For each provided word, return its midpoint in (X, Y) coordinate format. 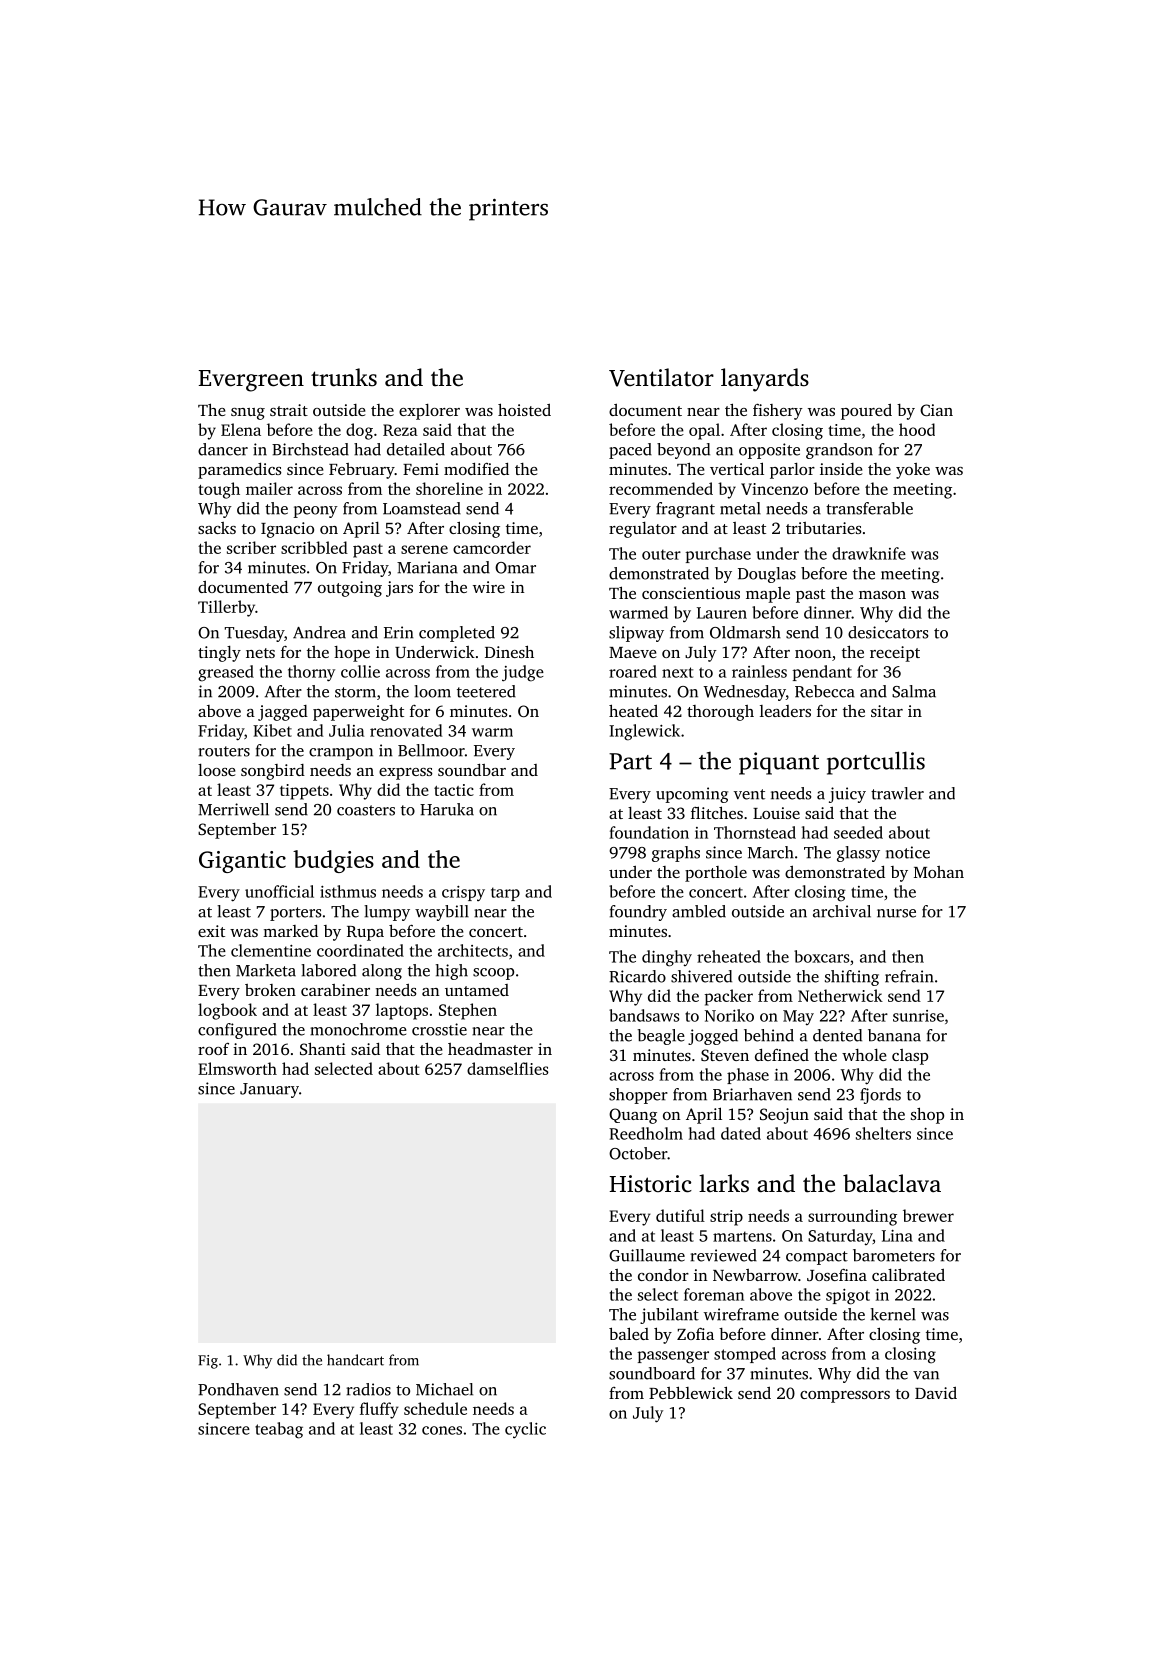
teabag (279, 1430)
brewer (928, 1215)
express (406, 774)
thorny (311, 673)
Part (630, 761)
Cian (936, 410)
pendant (822, 673)
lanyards (765, 380)
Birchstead (310, 449)
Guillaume (647, 1255)
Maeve (633, 652)
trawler (897, 793)
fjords (880, 1096)
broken (270, 990)
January (269, 1090)
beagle (661, 1037)
